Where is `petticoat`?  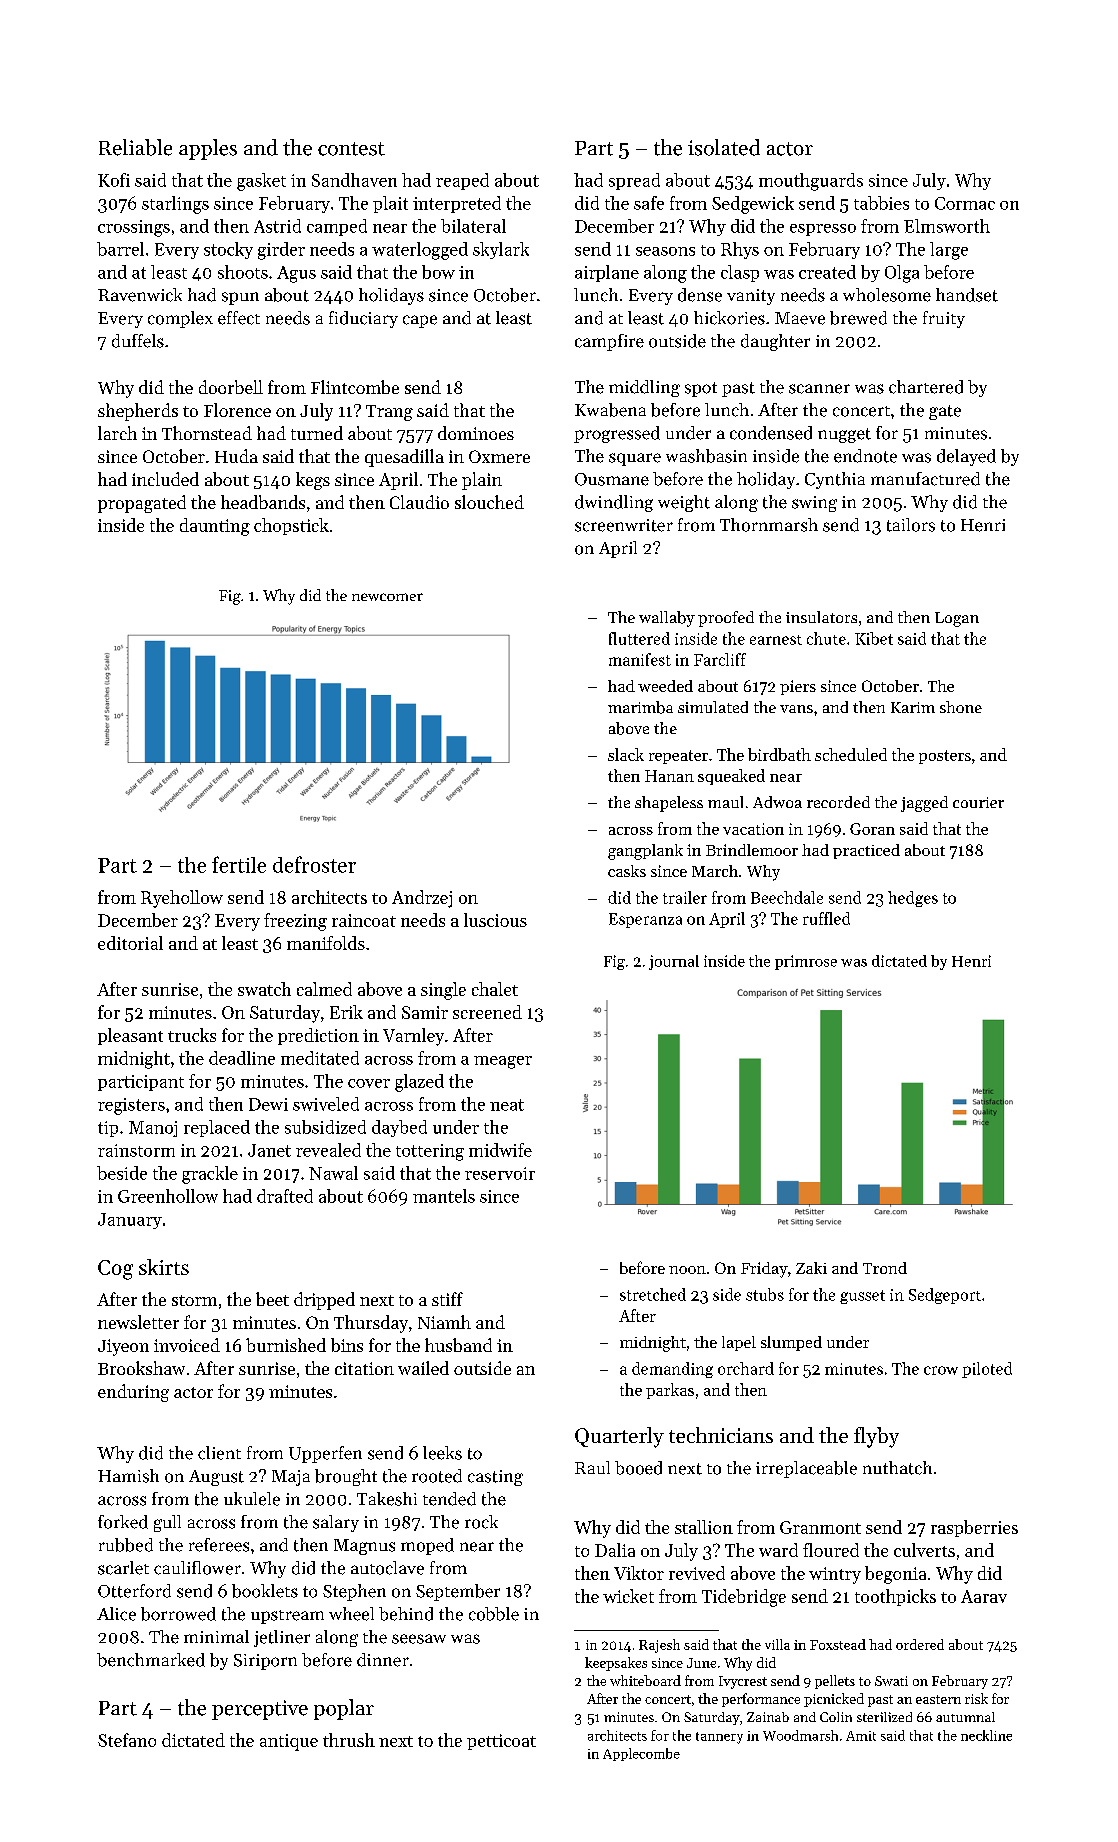
petticoat is located at coordinates (501, 1742).
